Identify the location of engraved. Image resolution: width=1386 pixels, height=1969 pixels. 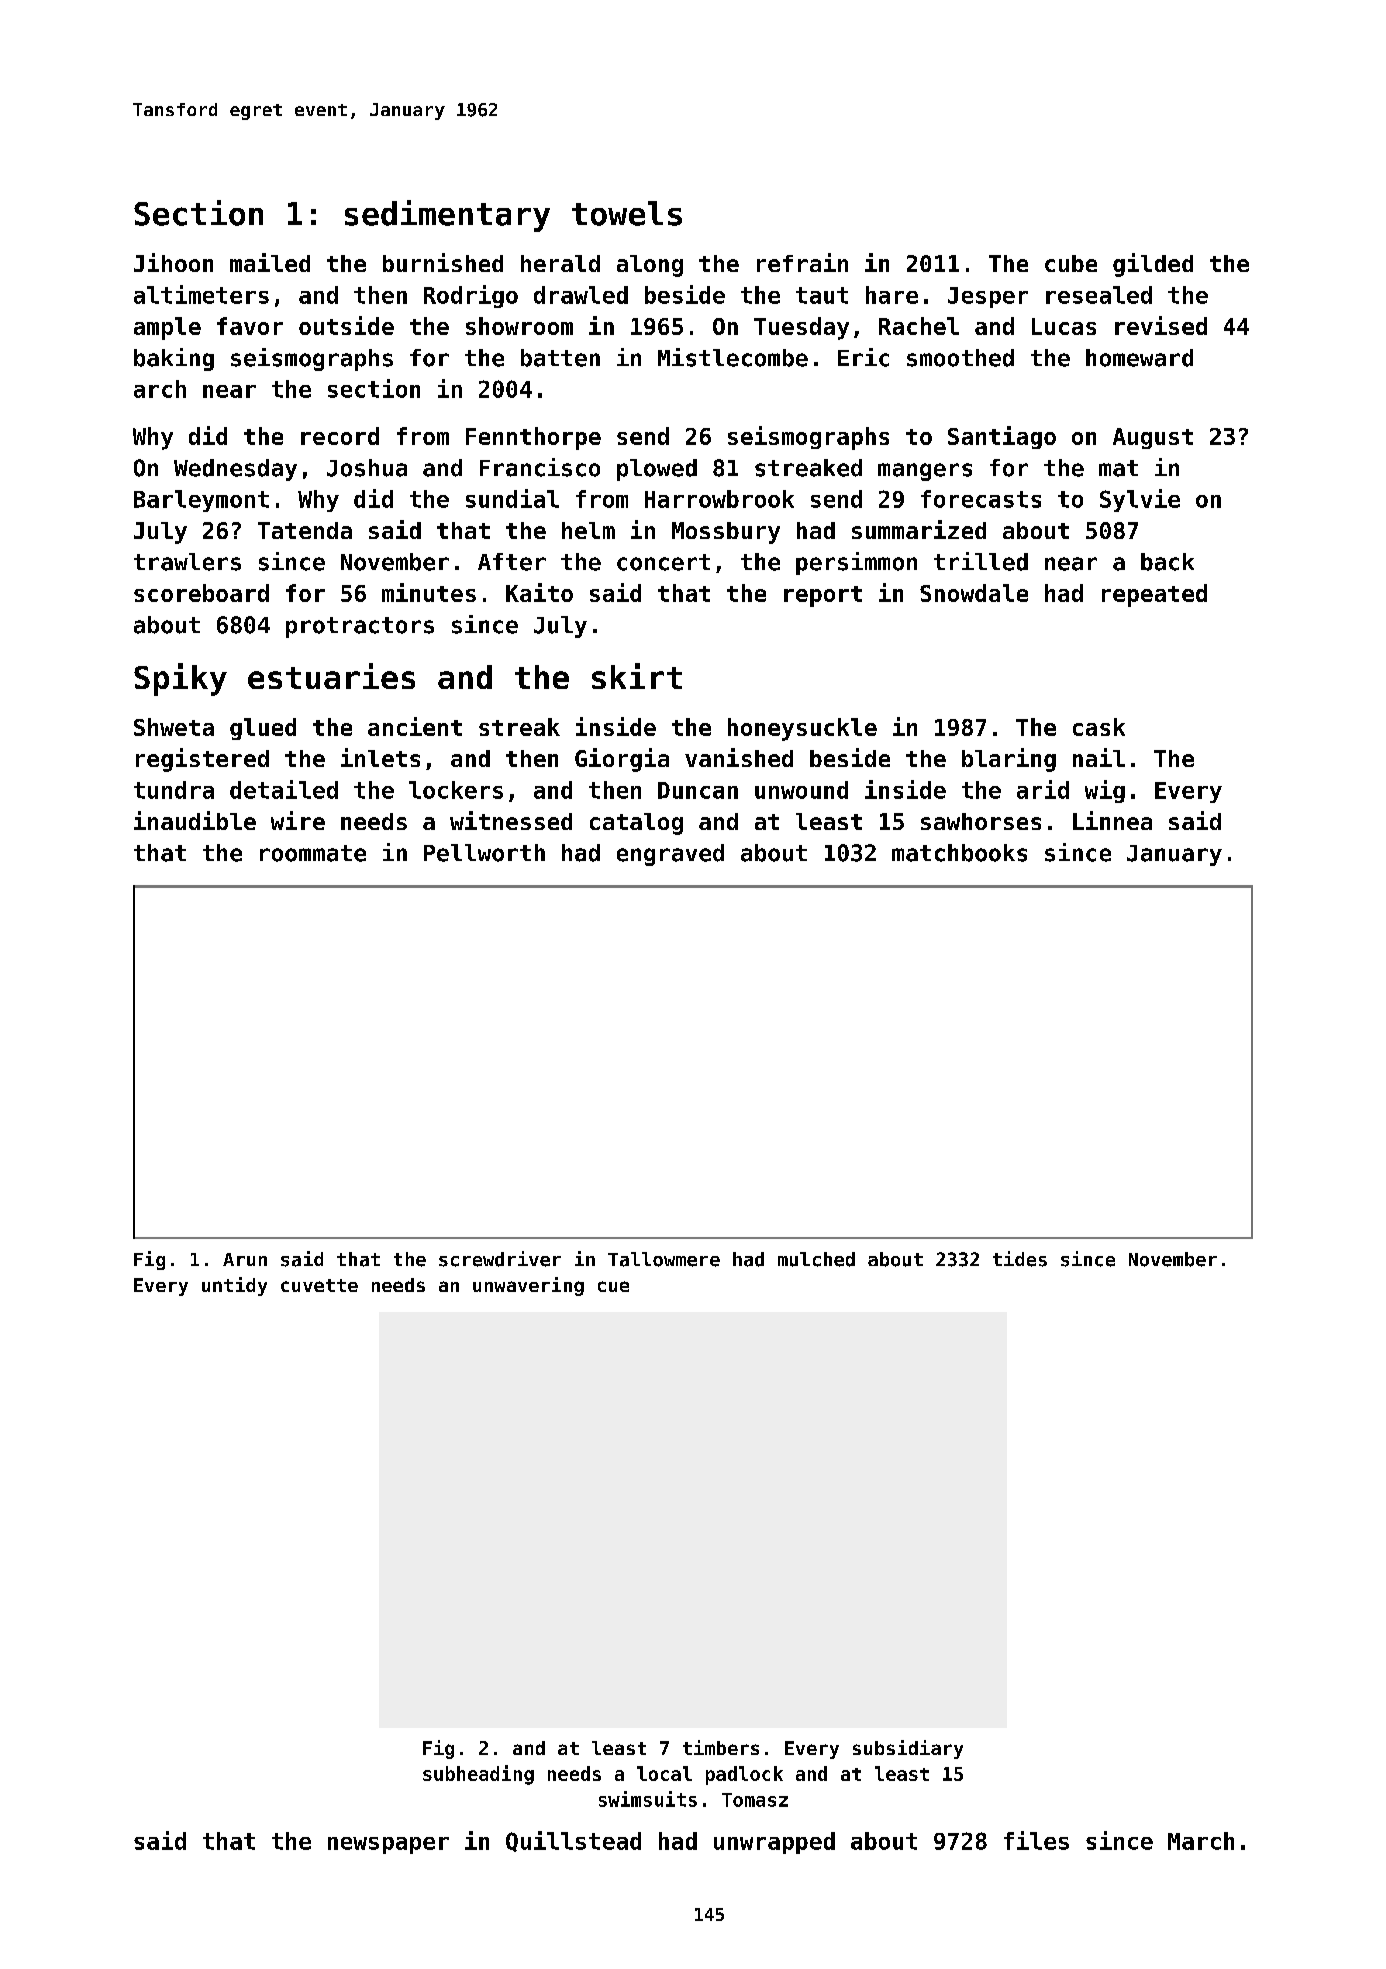
(670, 855).
